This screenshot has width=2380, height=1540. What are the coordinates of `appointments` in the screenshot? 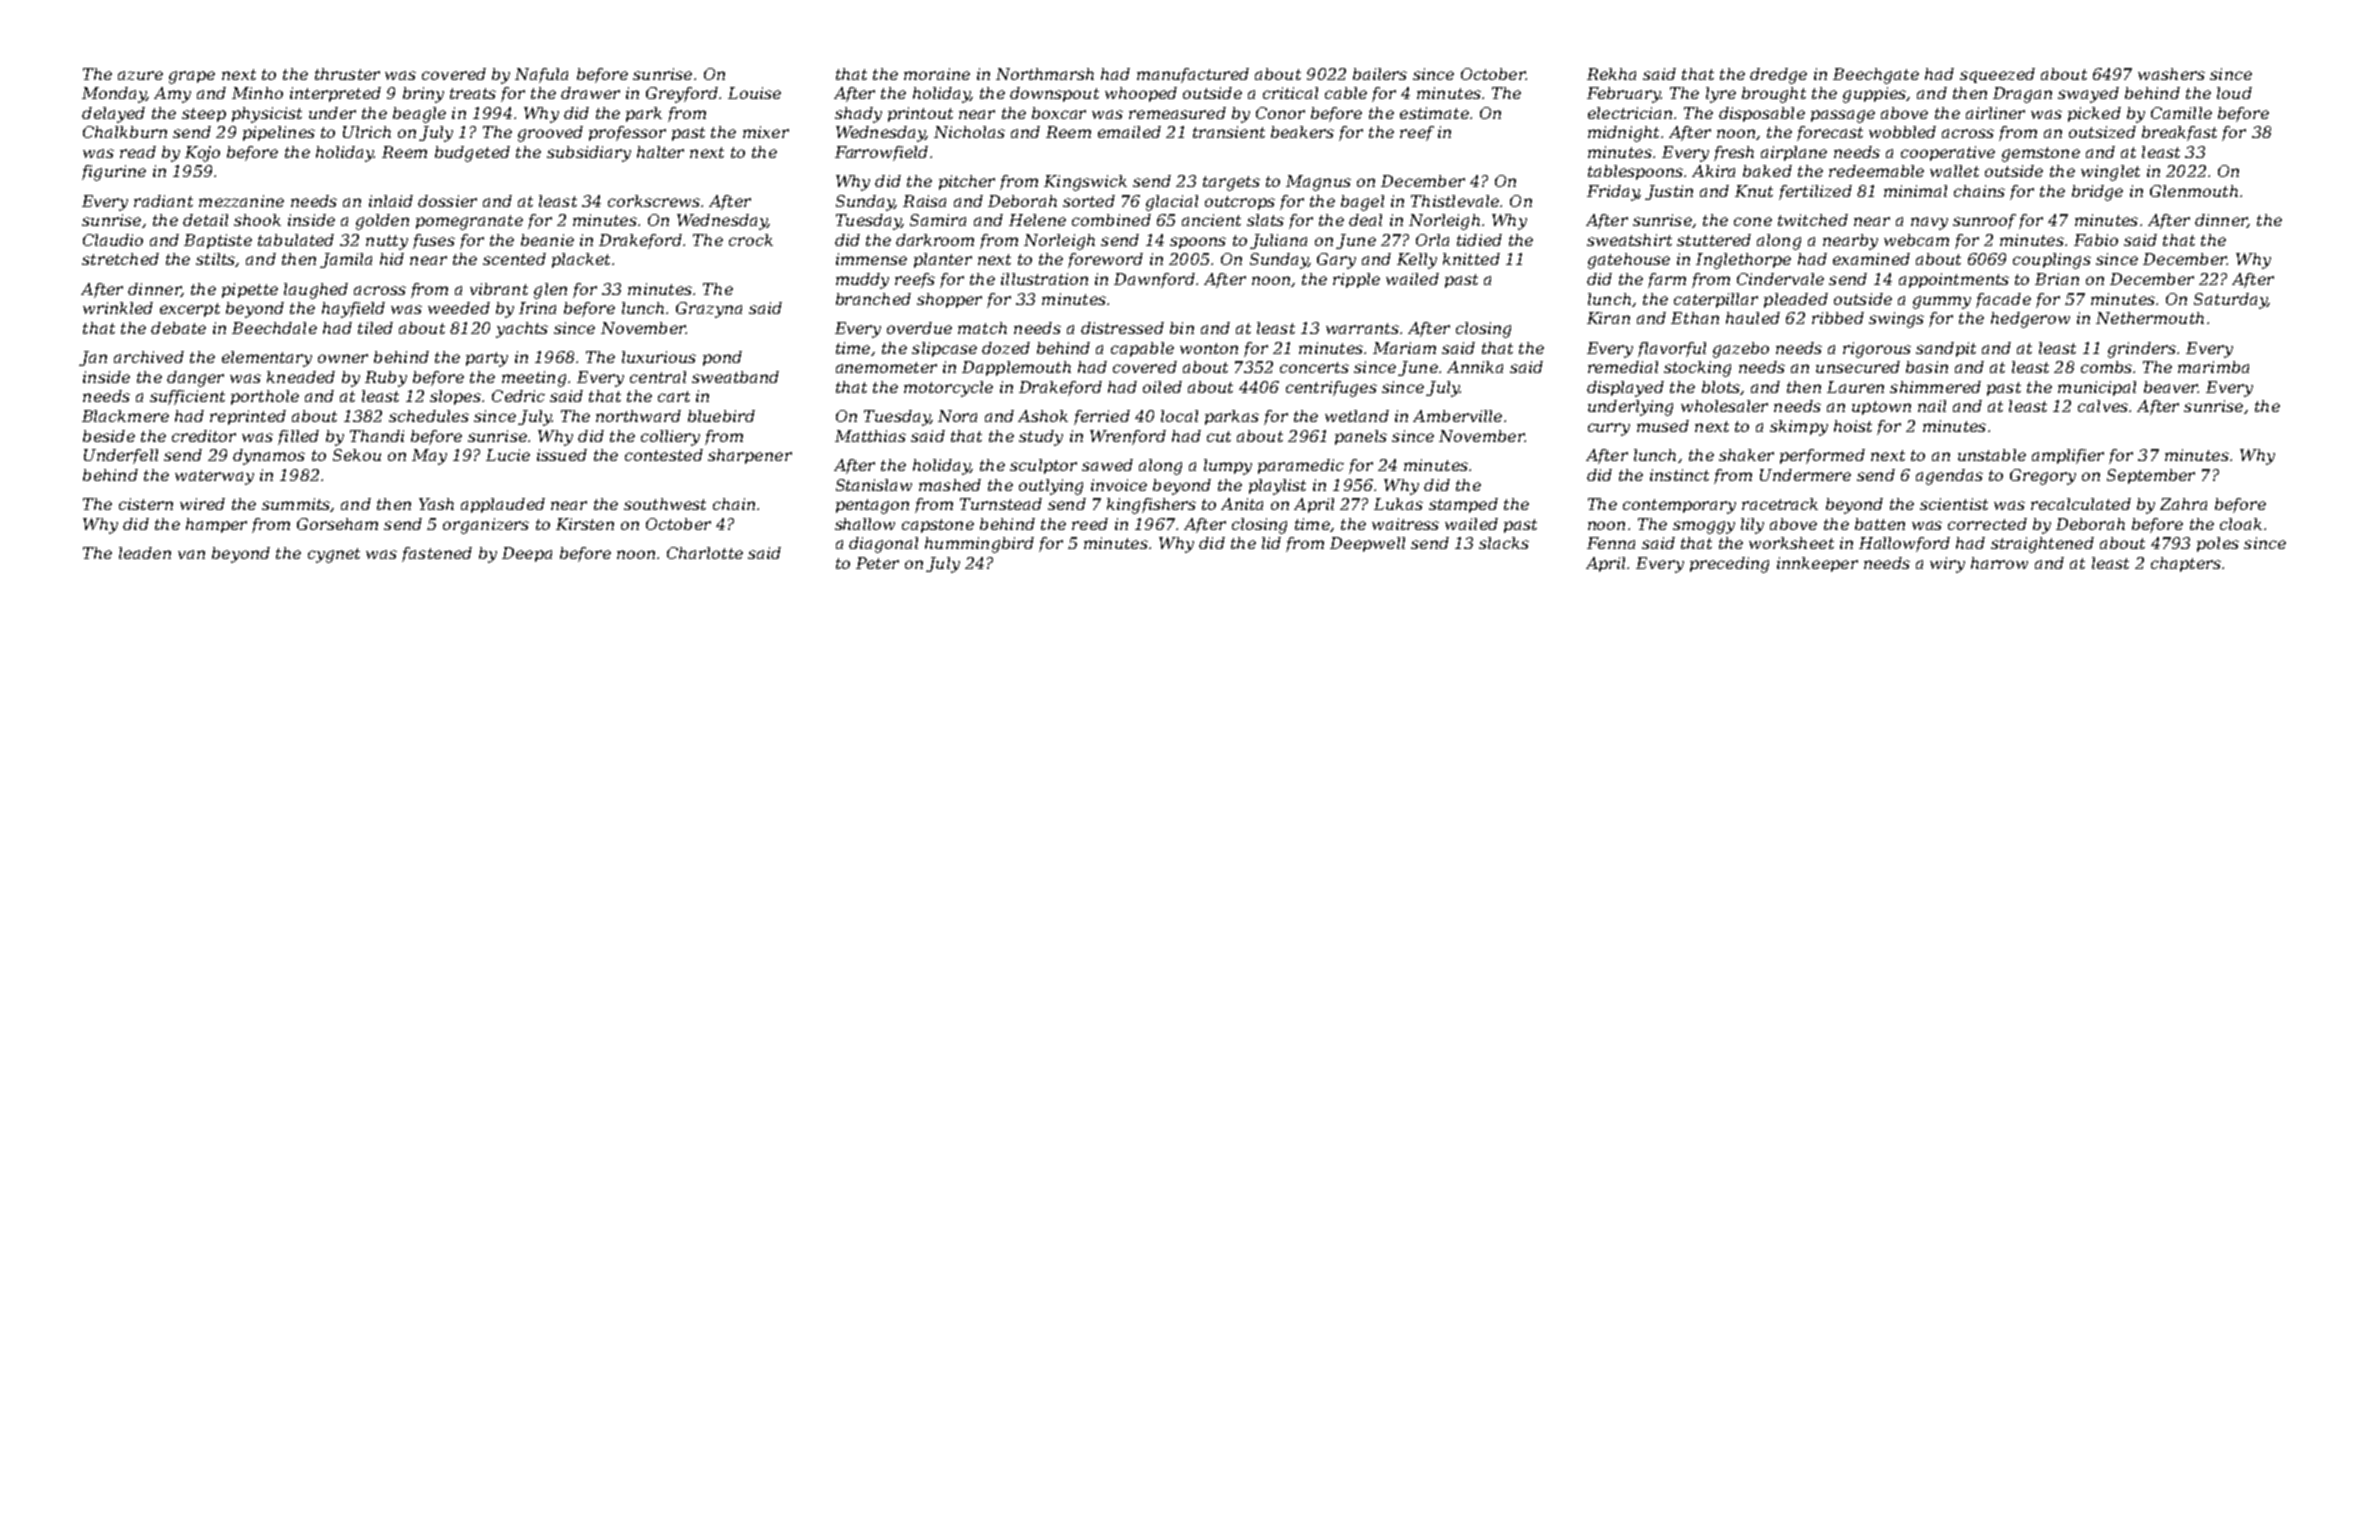 It's located at (1954, 280).
